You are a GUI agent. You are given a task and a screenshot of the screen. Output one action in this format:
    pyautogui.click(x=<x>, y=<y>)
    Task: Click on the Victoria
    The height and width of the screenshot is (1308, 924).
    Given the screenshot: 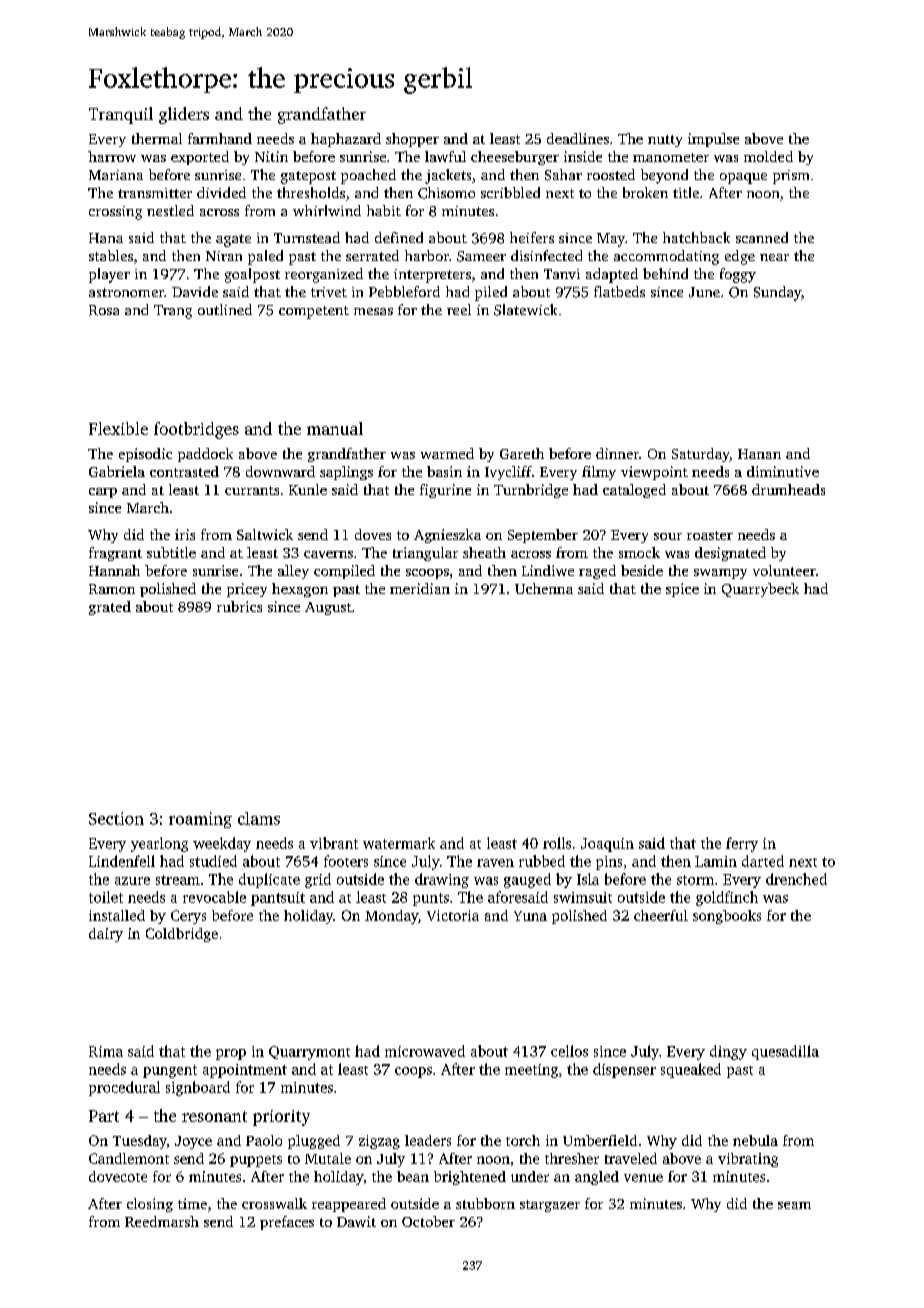 What is the action you would take?
    pyautogui.click(x=453, y=915)
